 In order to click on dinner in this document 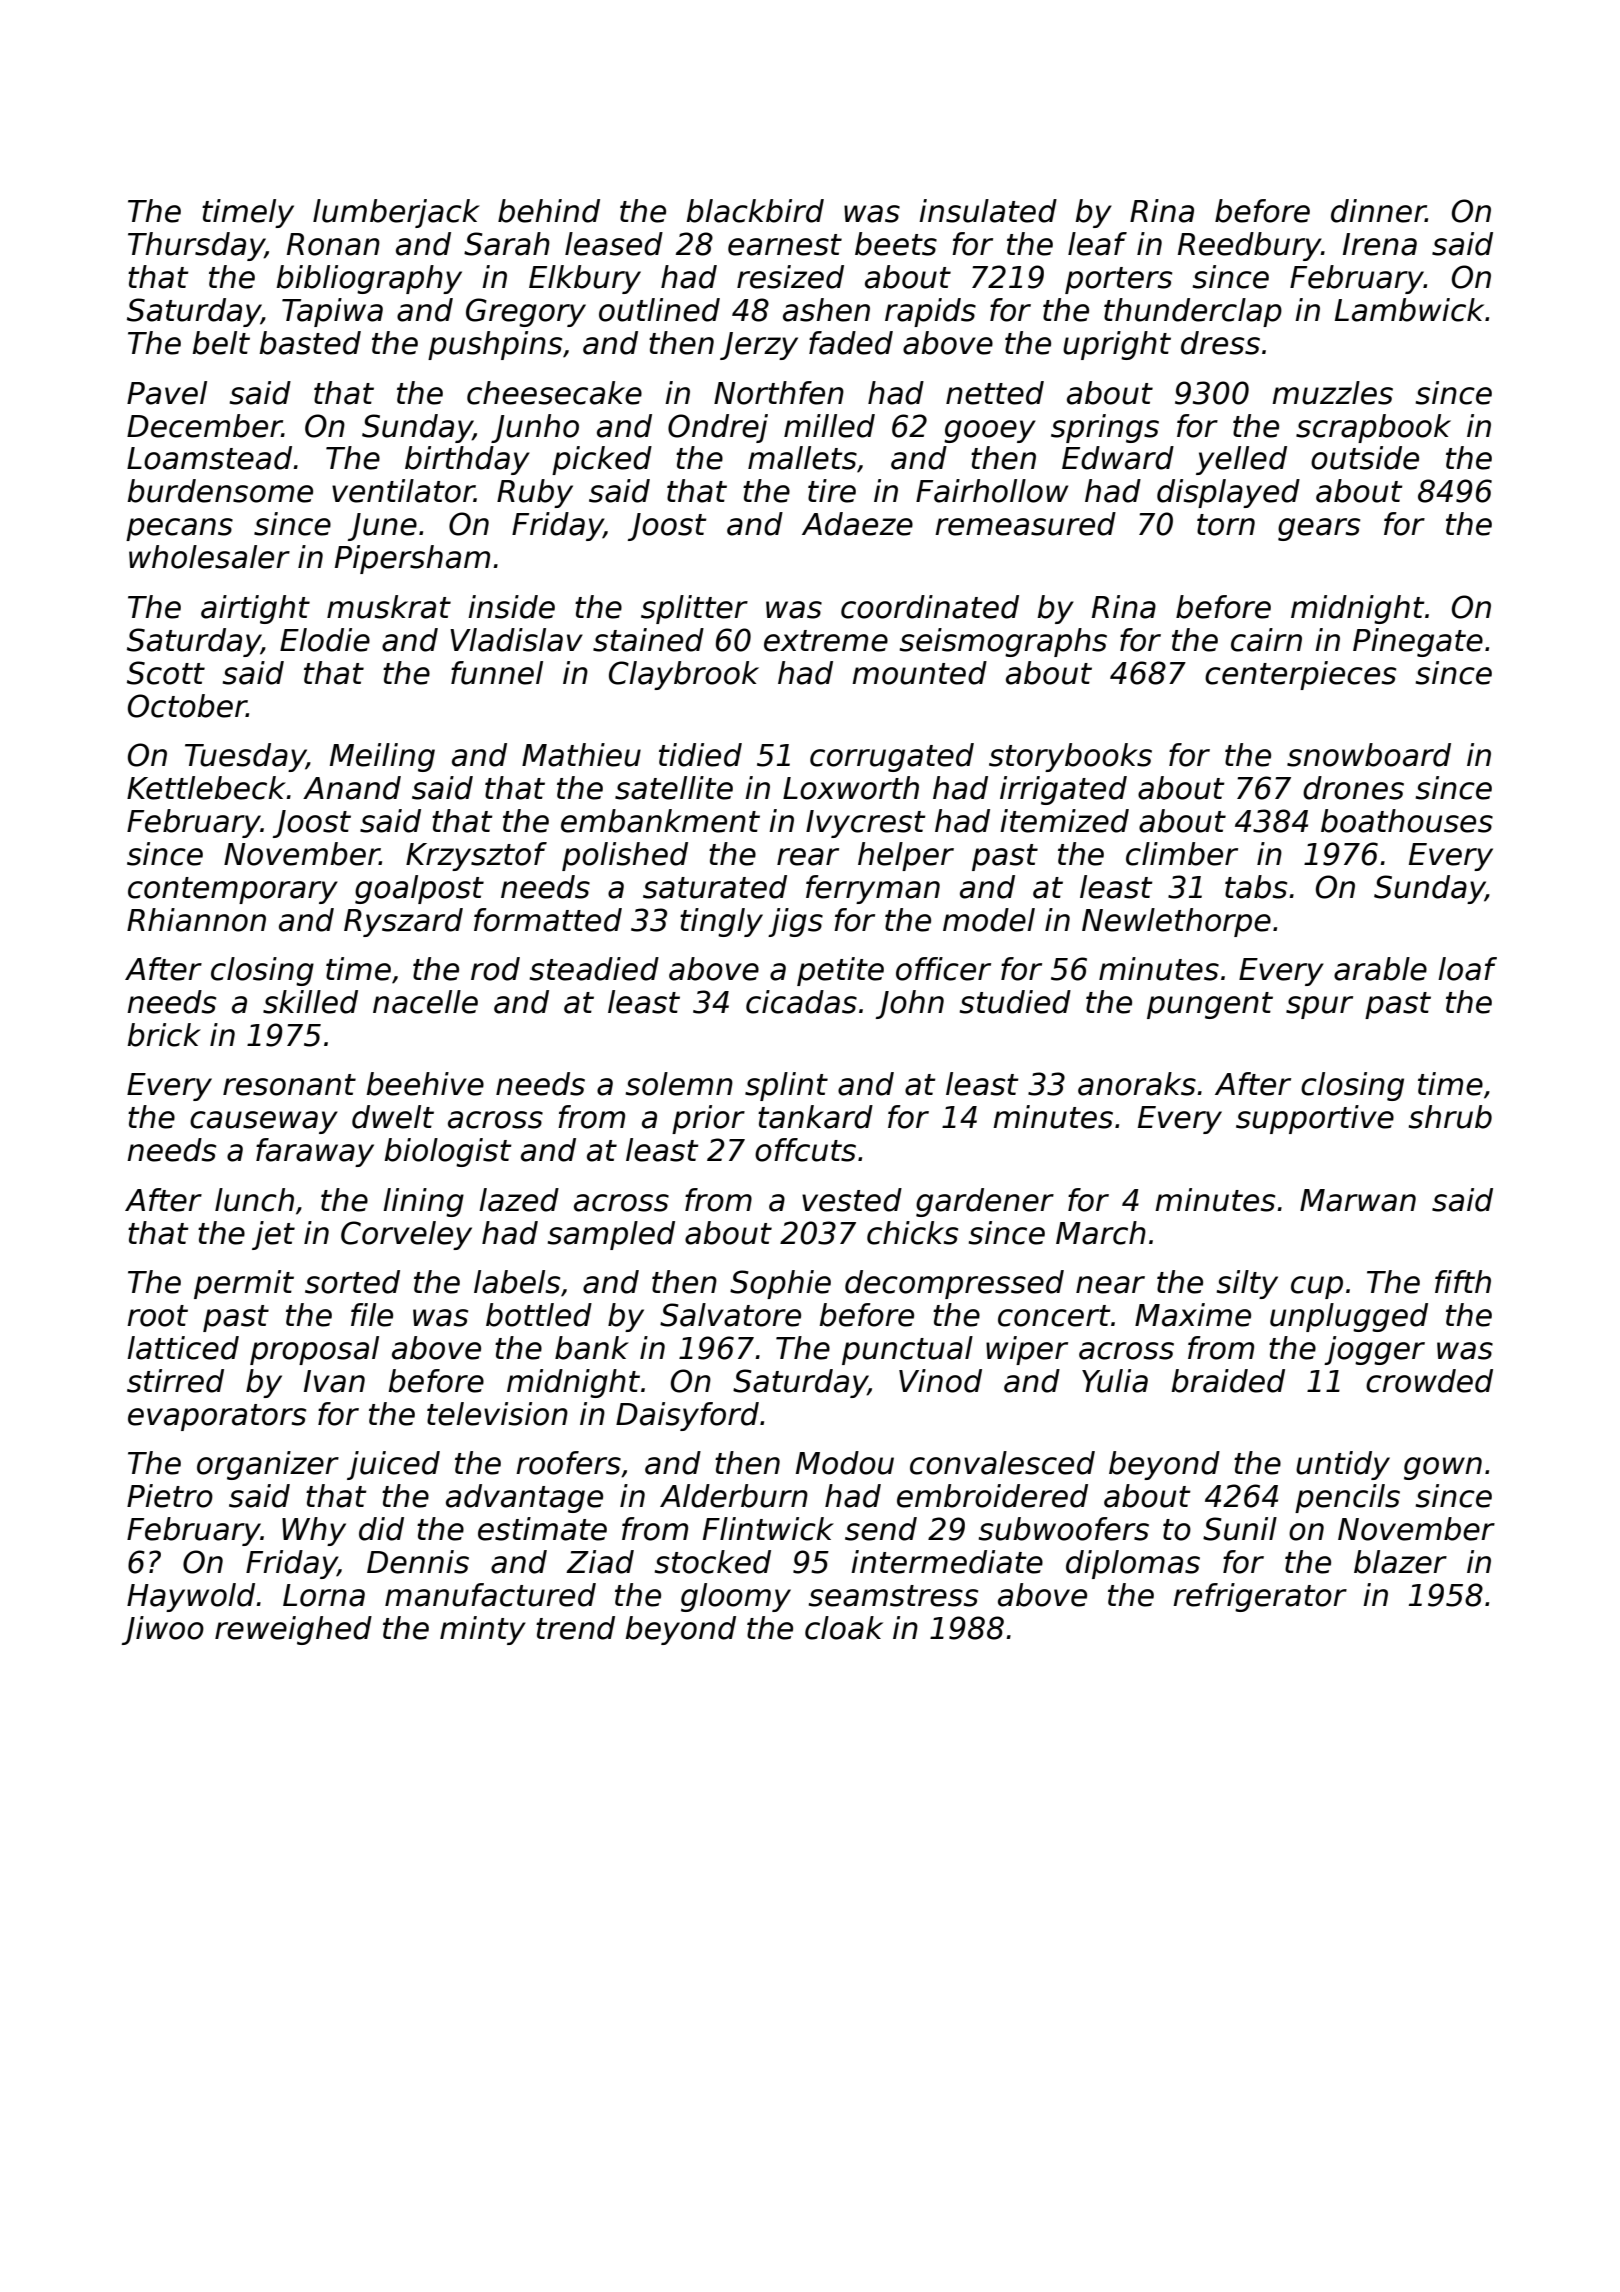, I will do `click(1378, 211)`.
